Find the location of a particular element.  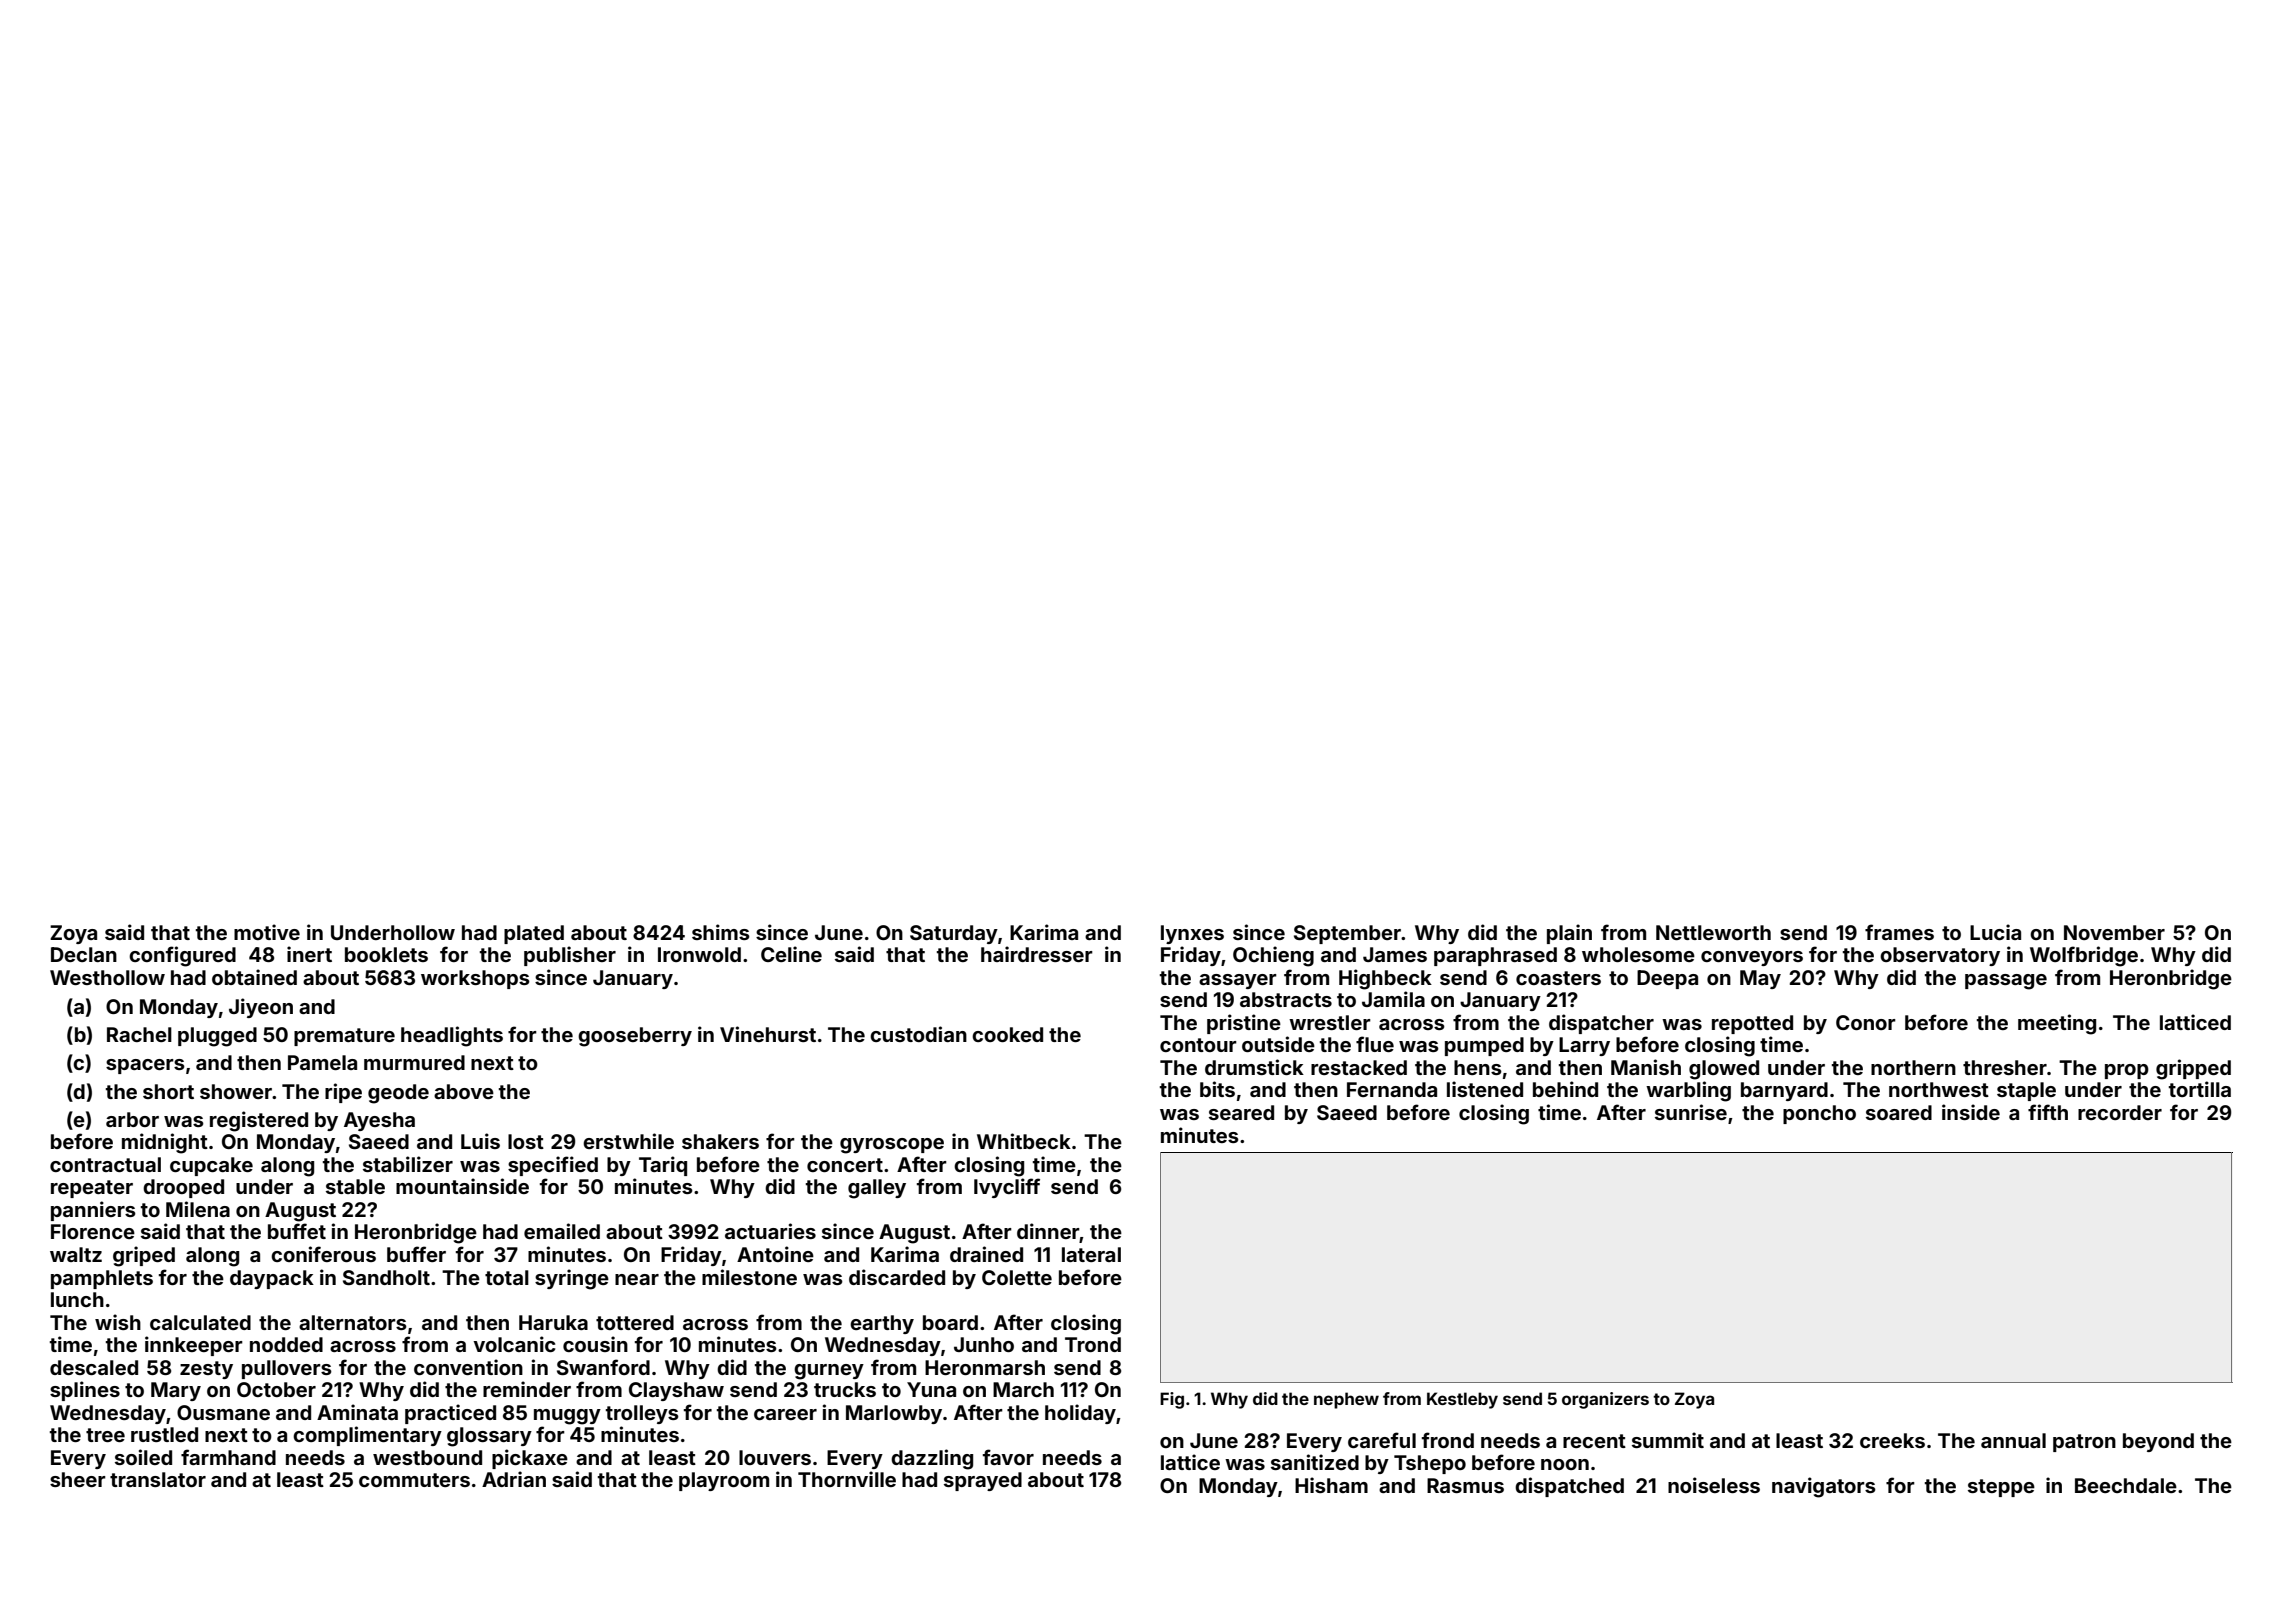

louvers is located at coordinates (775, 1457).
